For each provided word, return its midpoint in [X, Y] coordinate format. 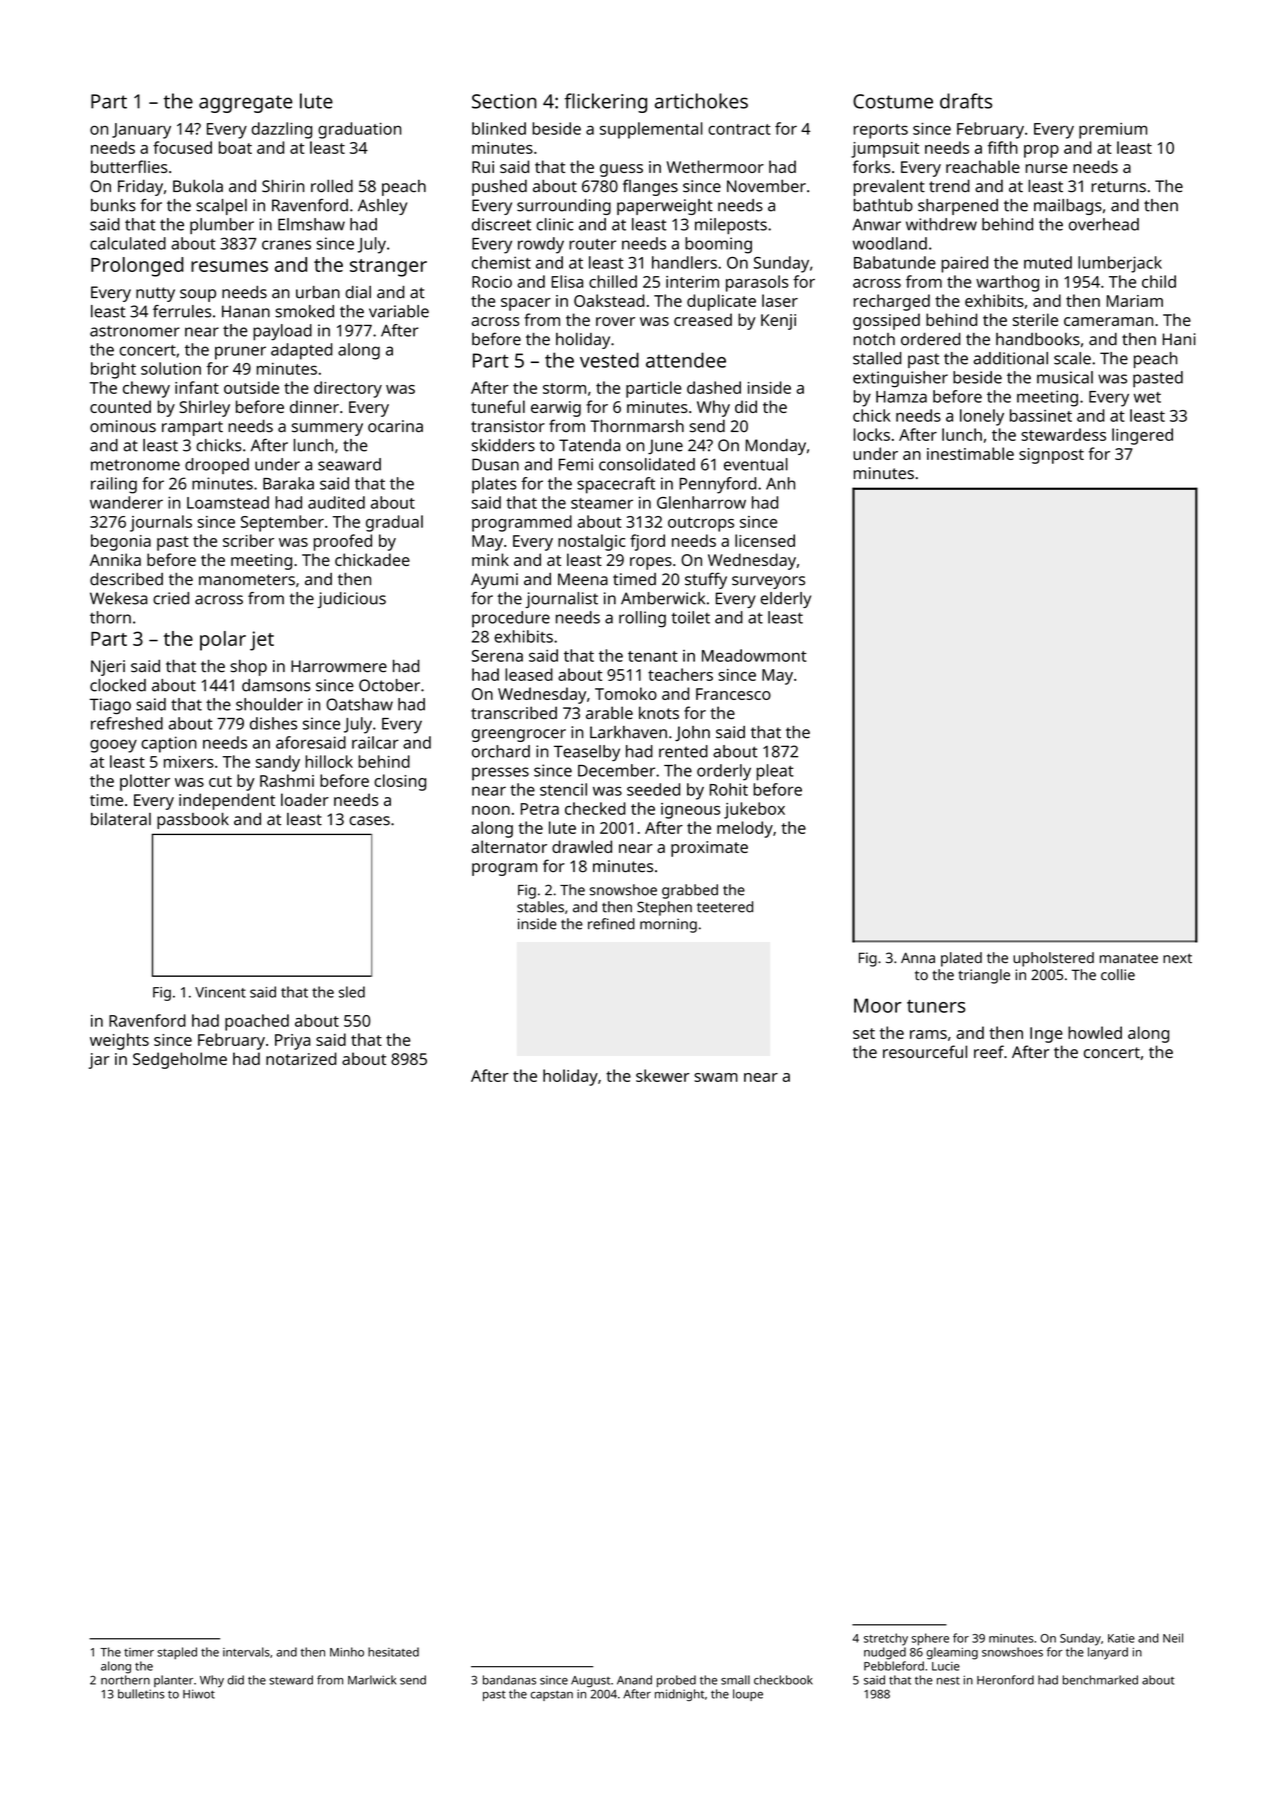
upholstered [1053, 959]
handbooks [1038, 339]
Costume [893, 101]
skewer [663, 1075]
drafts [966, 101]
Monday [776, 447]
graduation [359, 130]
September [282, 523]
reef [989, 1051]
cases [369, 821]
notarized [301, 1058]
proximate [709, 849]
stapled [177, 1653]
